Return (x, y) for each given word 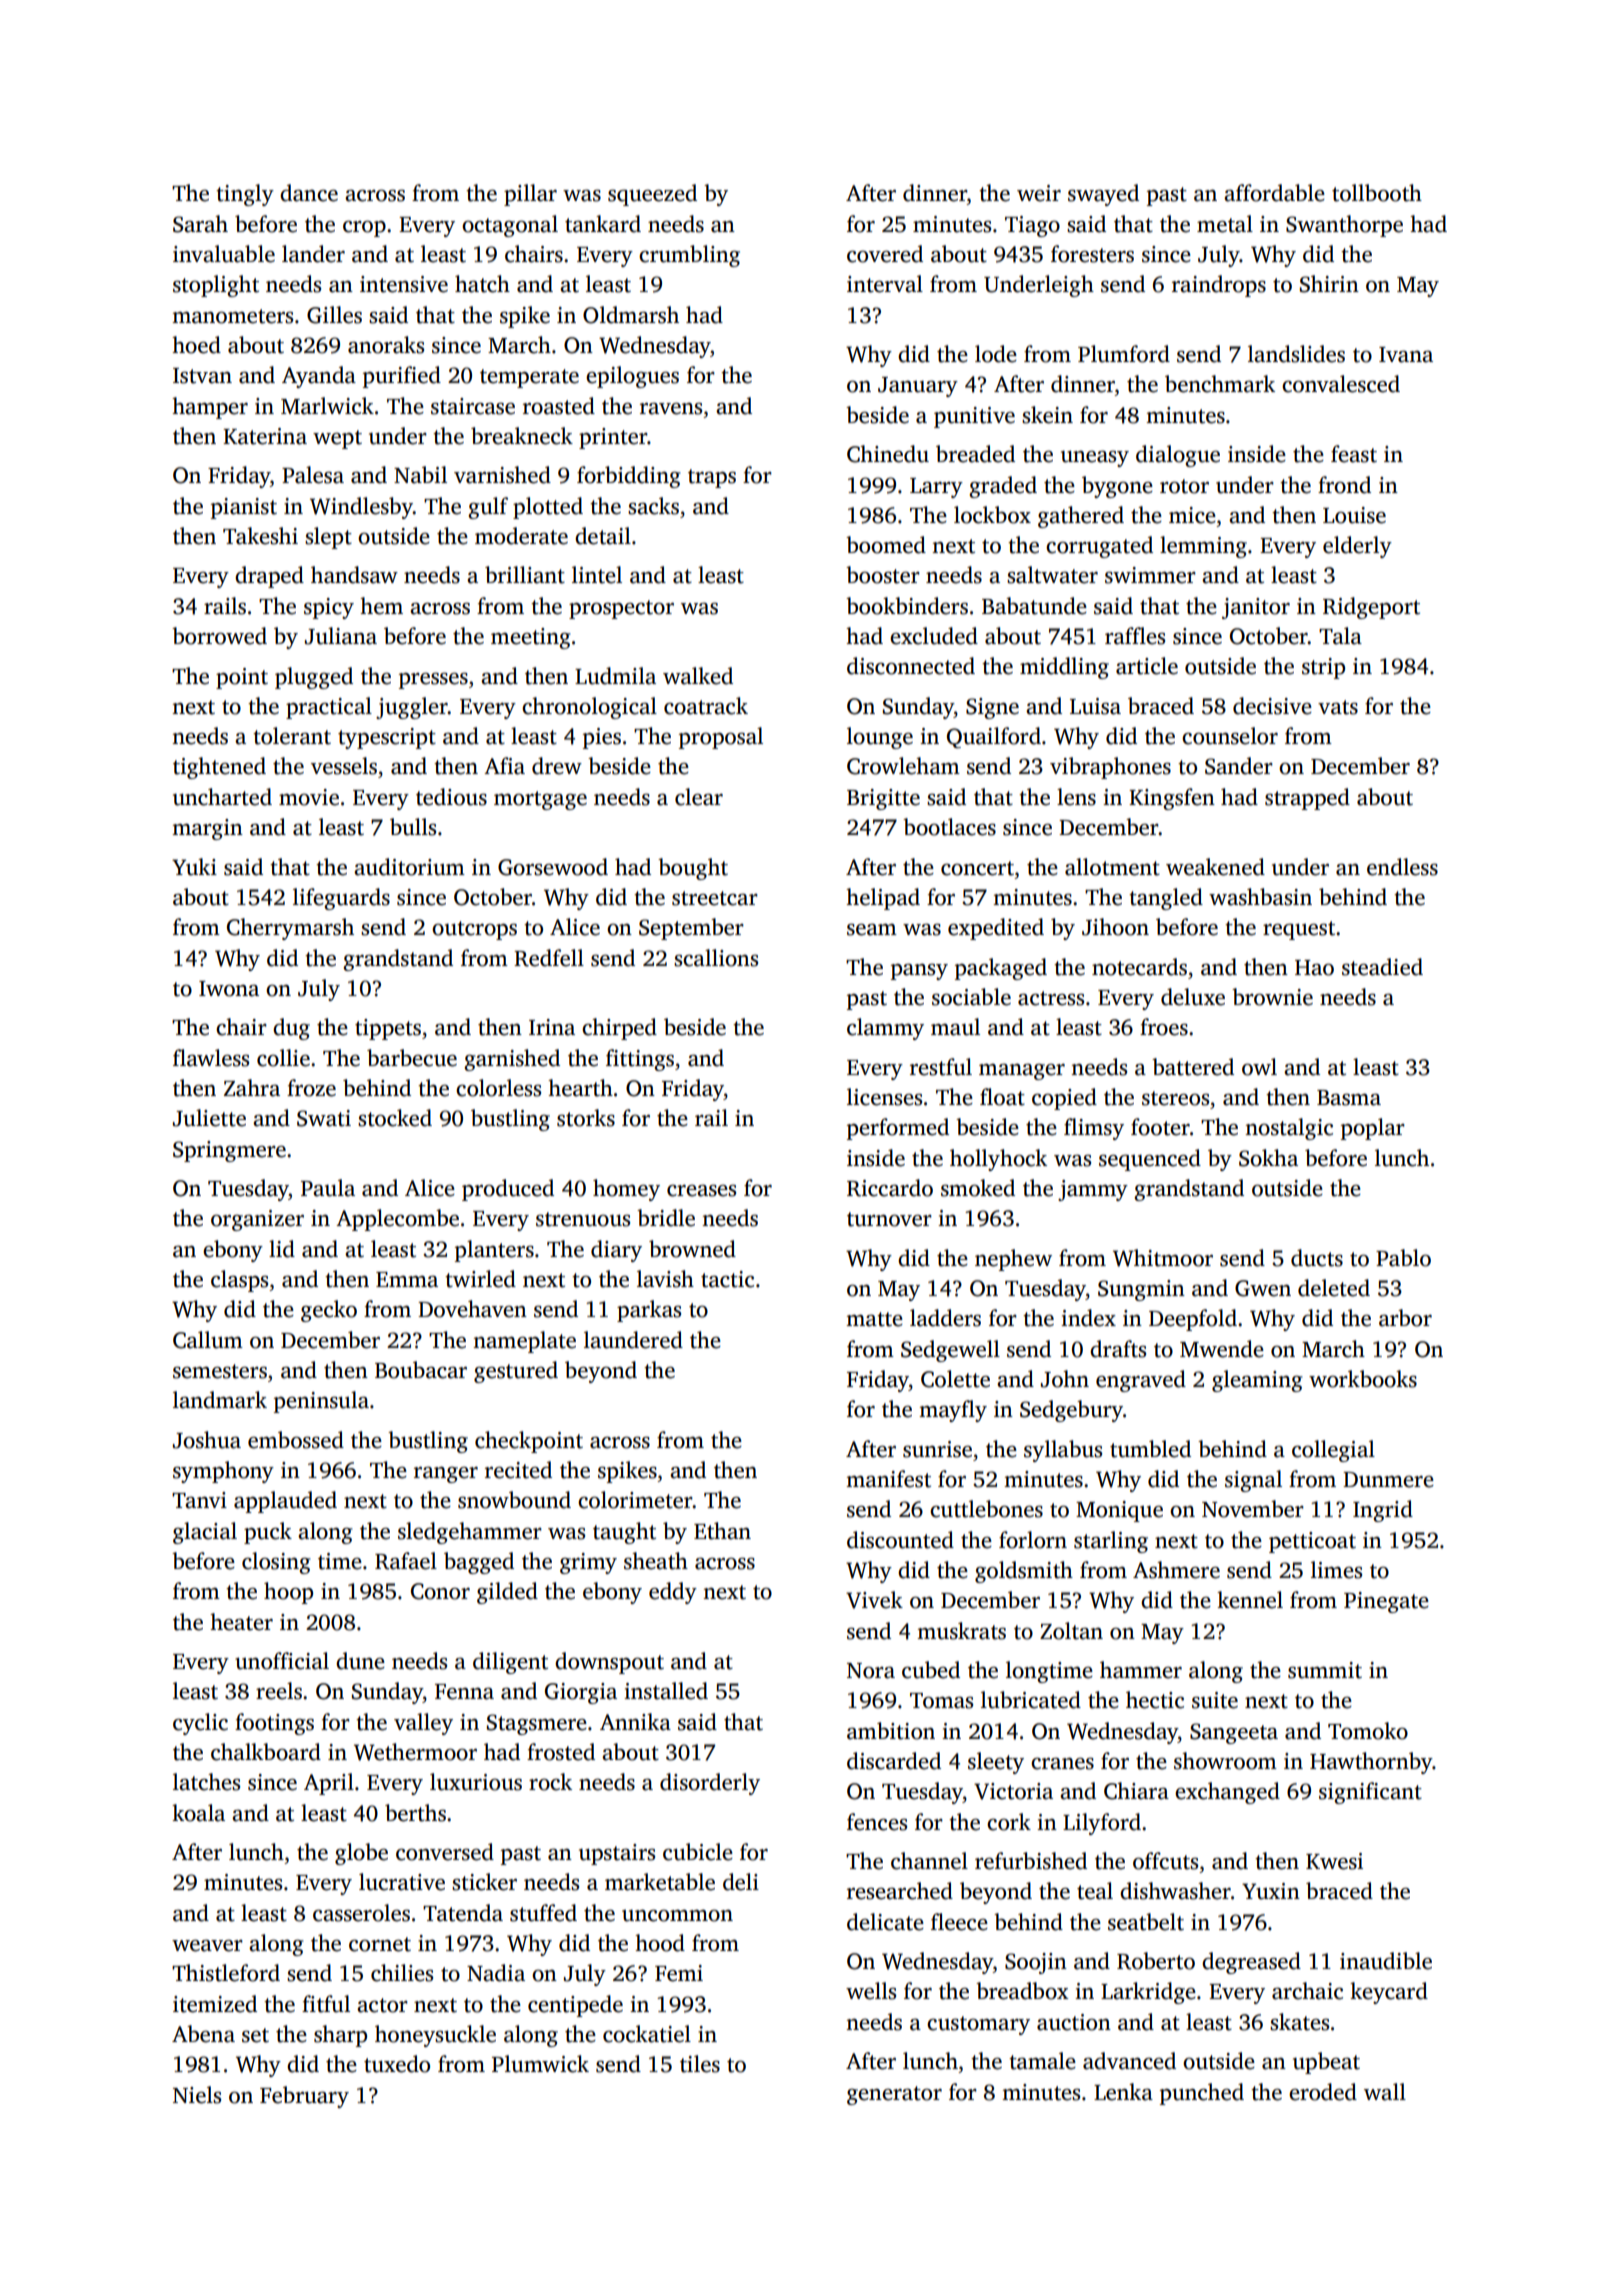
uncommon (677, 1916)
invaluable (224, 254)
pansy (919, 972)
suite (1215, 1700)
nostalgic (1289, 1129)
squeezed (652, 195)
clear (699, 797)
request (1299, 930)
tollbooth (1377, 193)
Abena (203, 2034)
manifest (888, 1479)
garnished (512, 1060)
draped (269, 577)
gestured (516, 1372)
